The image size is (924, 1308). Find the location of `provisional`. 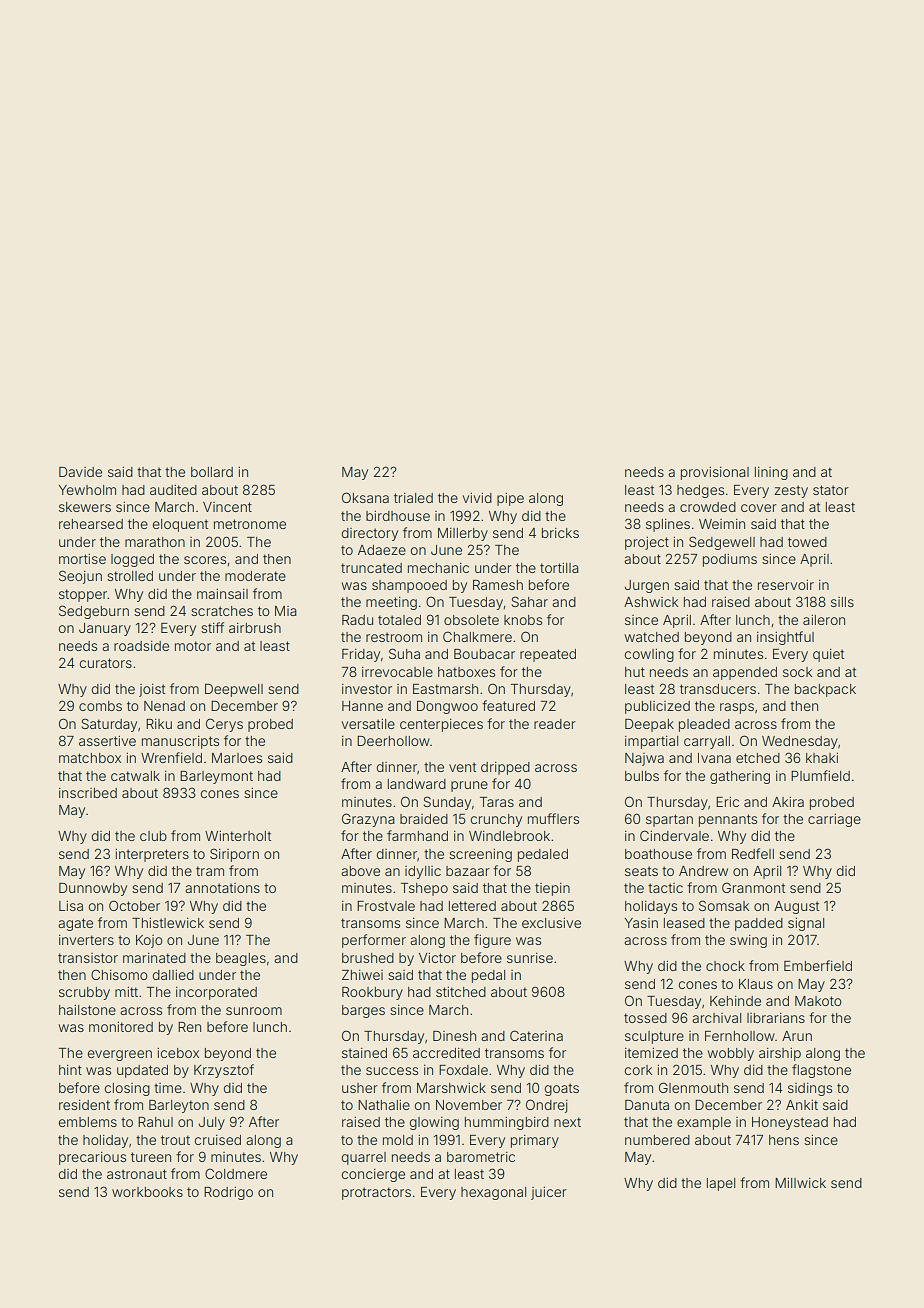

provisional is located at coordinates (715, 473).
